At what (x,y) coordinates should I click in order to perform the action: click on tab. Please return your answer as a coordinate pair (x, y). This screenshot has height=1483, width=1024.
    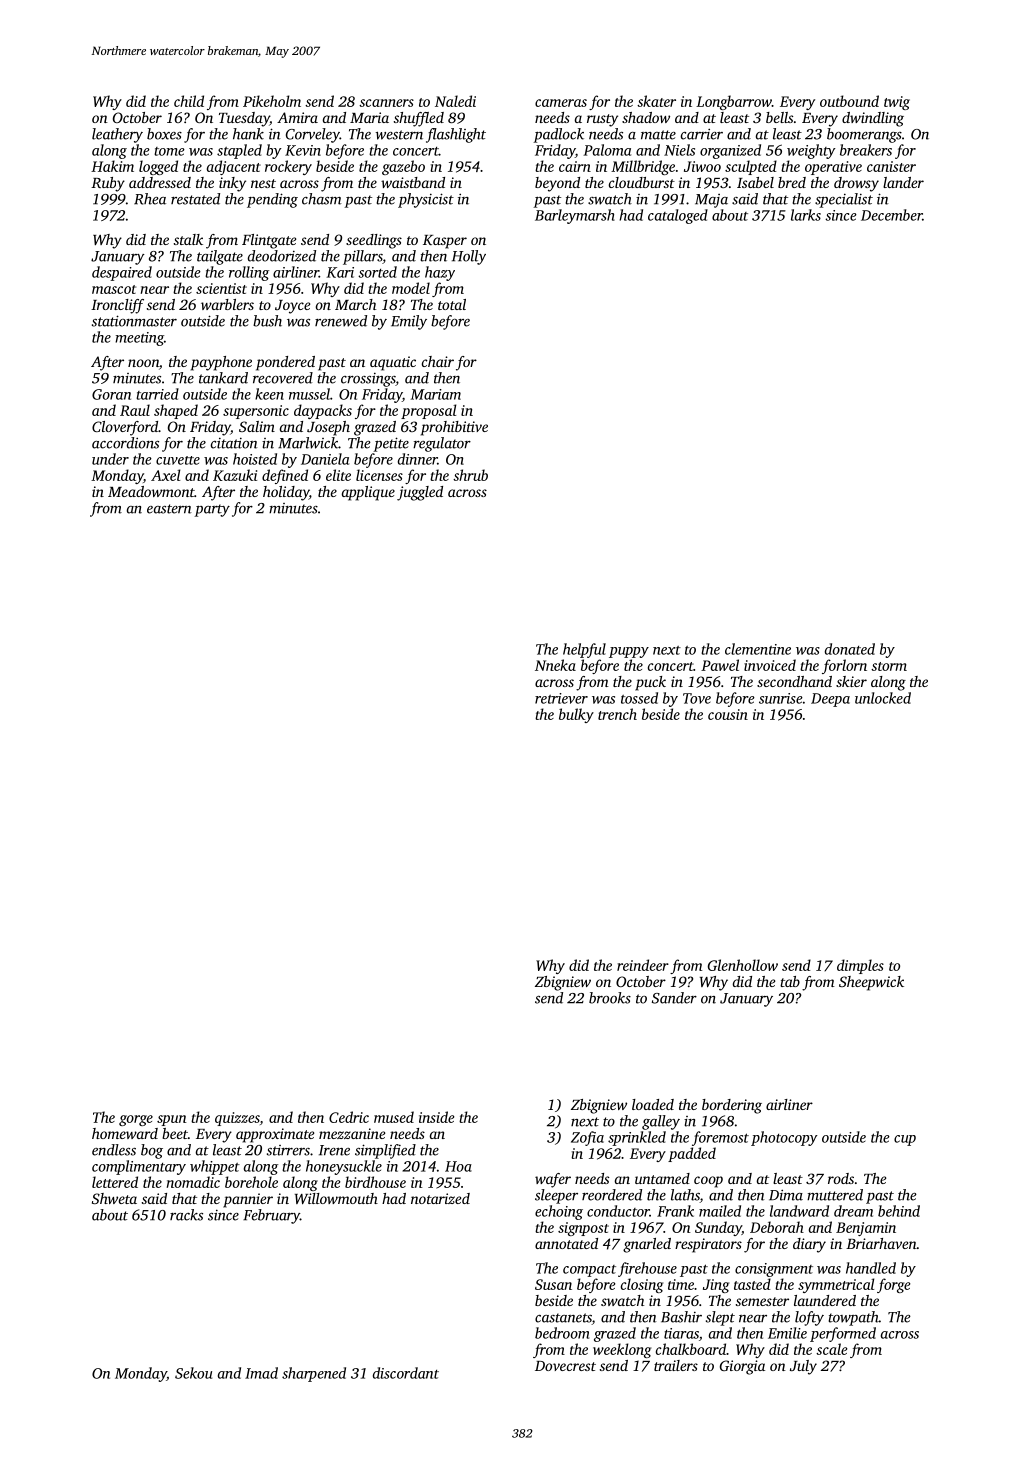
    Looking at the image, I should click on (790, 981).
